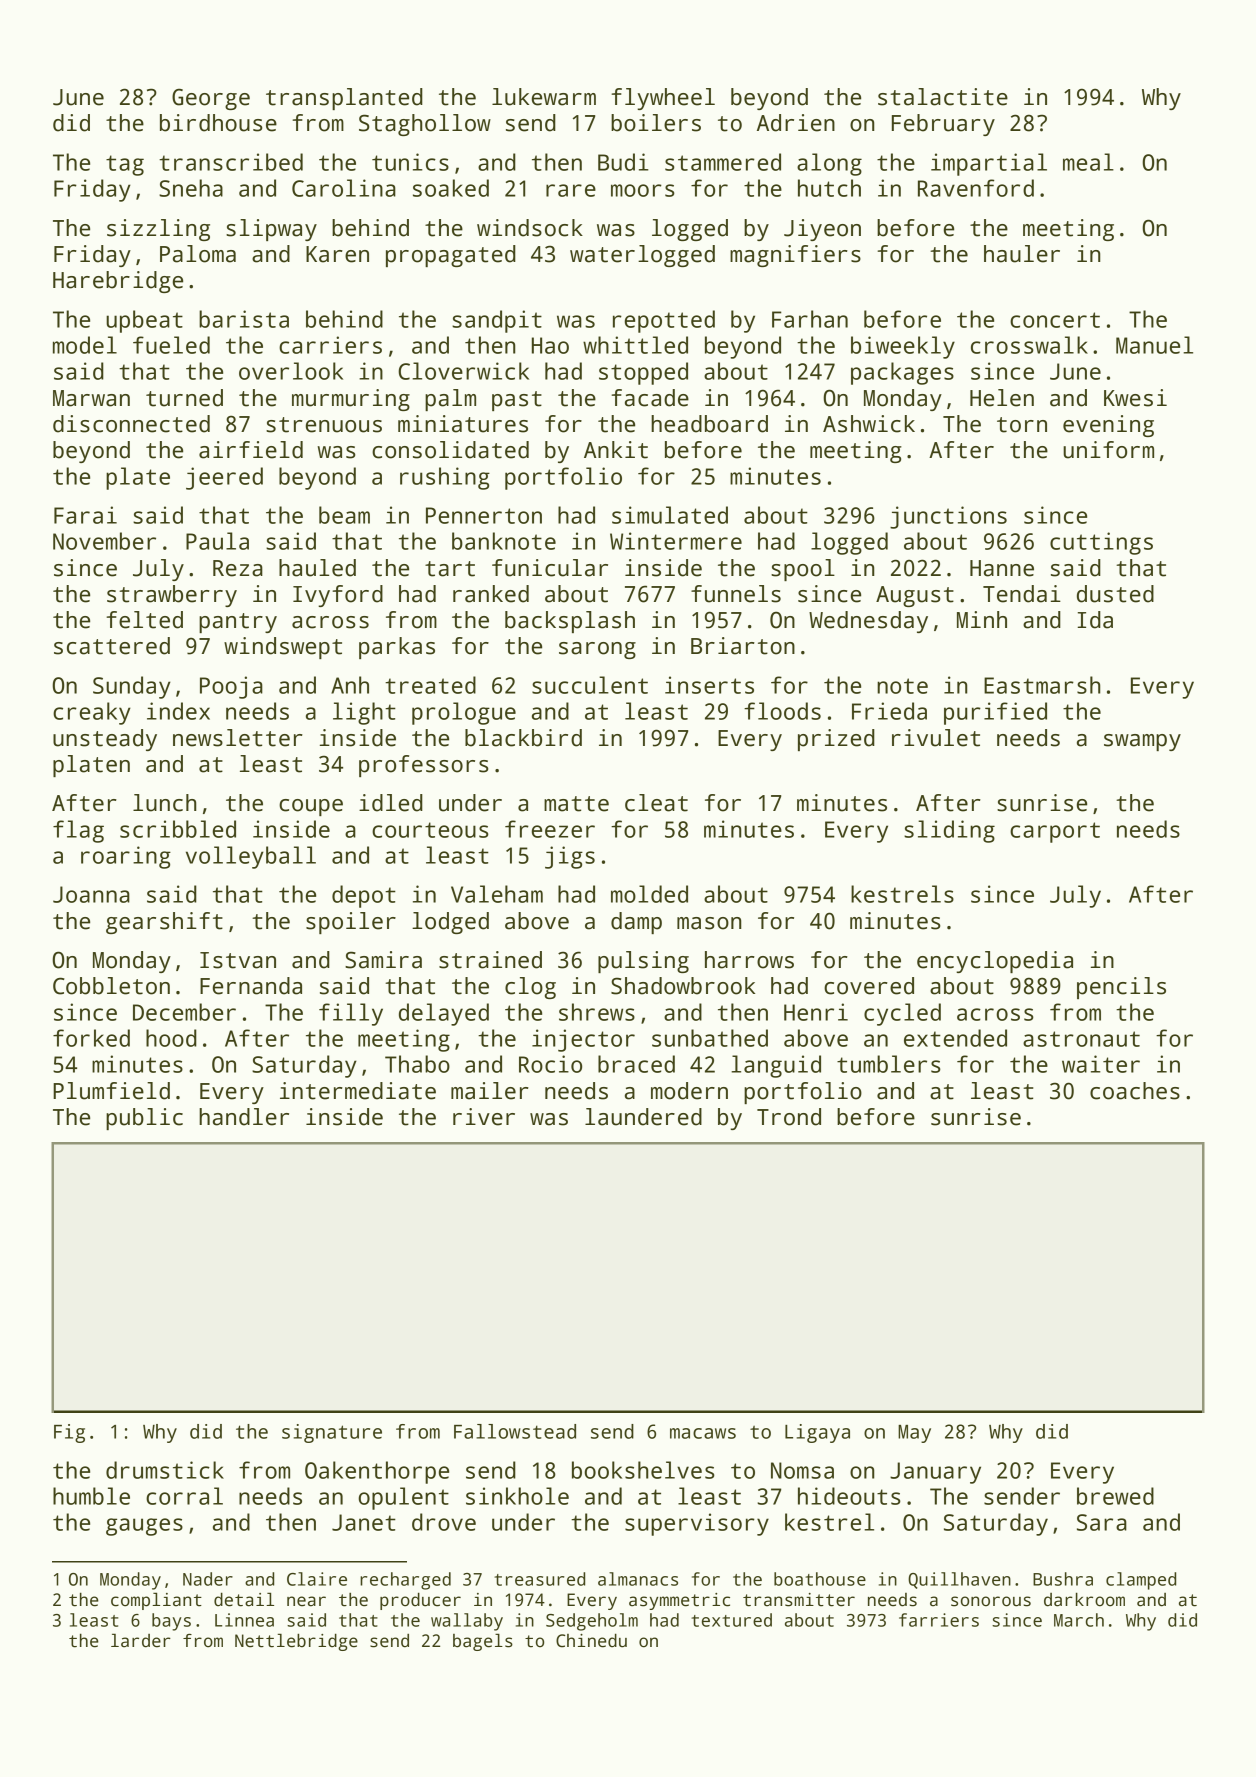 This screenshot has width=1256, height=1777. What do you see at coordinates (591, 1640) in the screenshot?
I see `Chinedu` at bounding box center [591, 1640].
